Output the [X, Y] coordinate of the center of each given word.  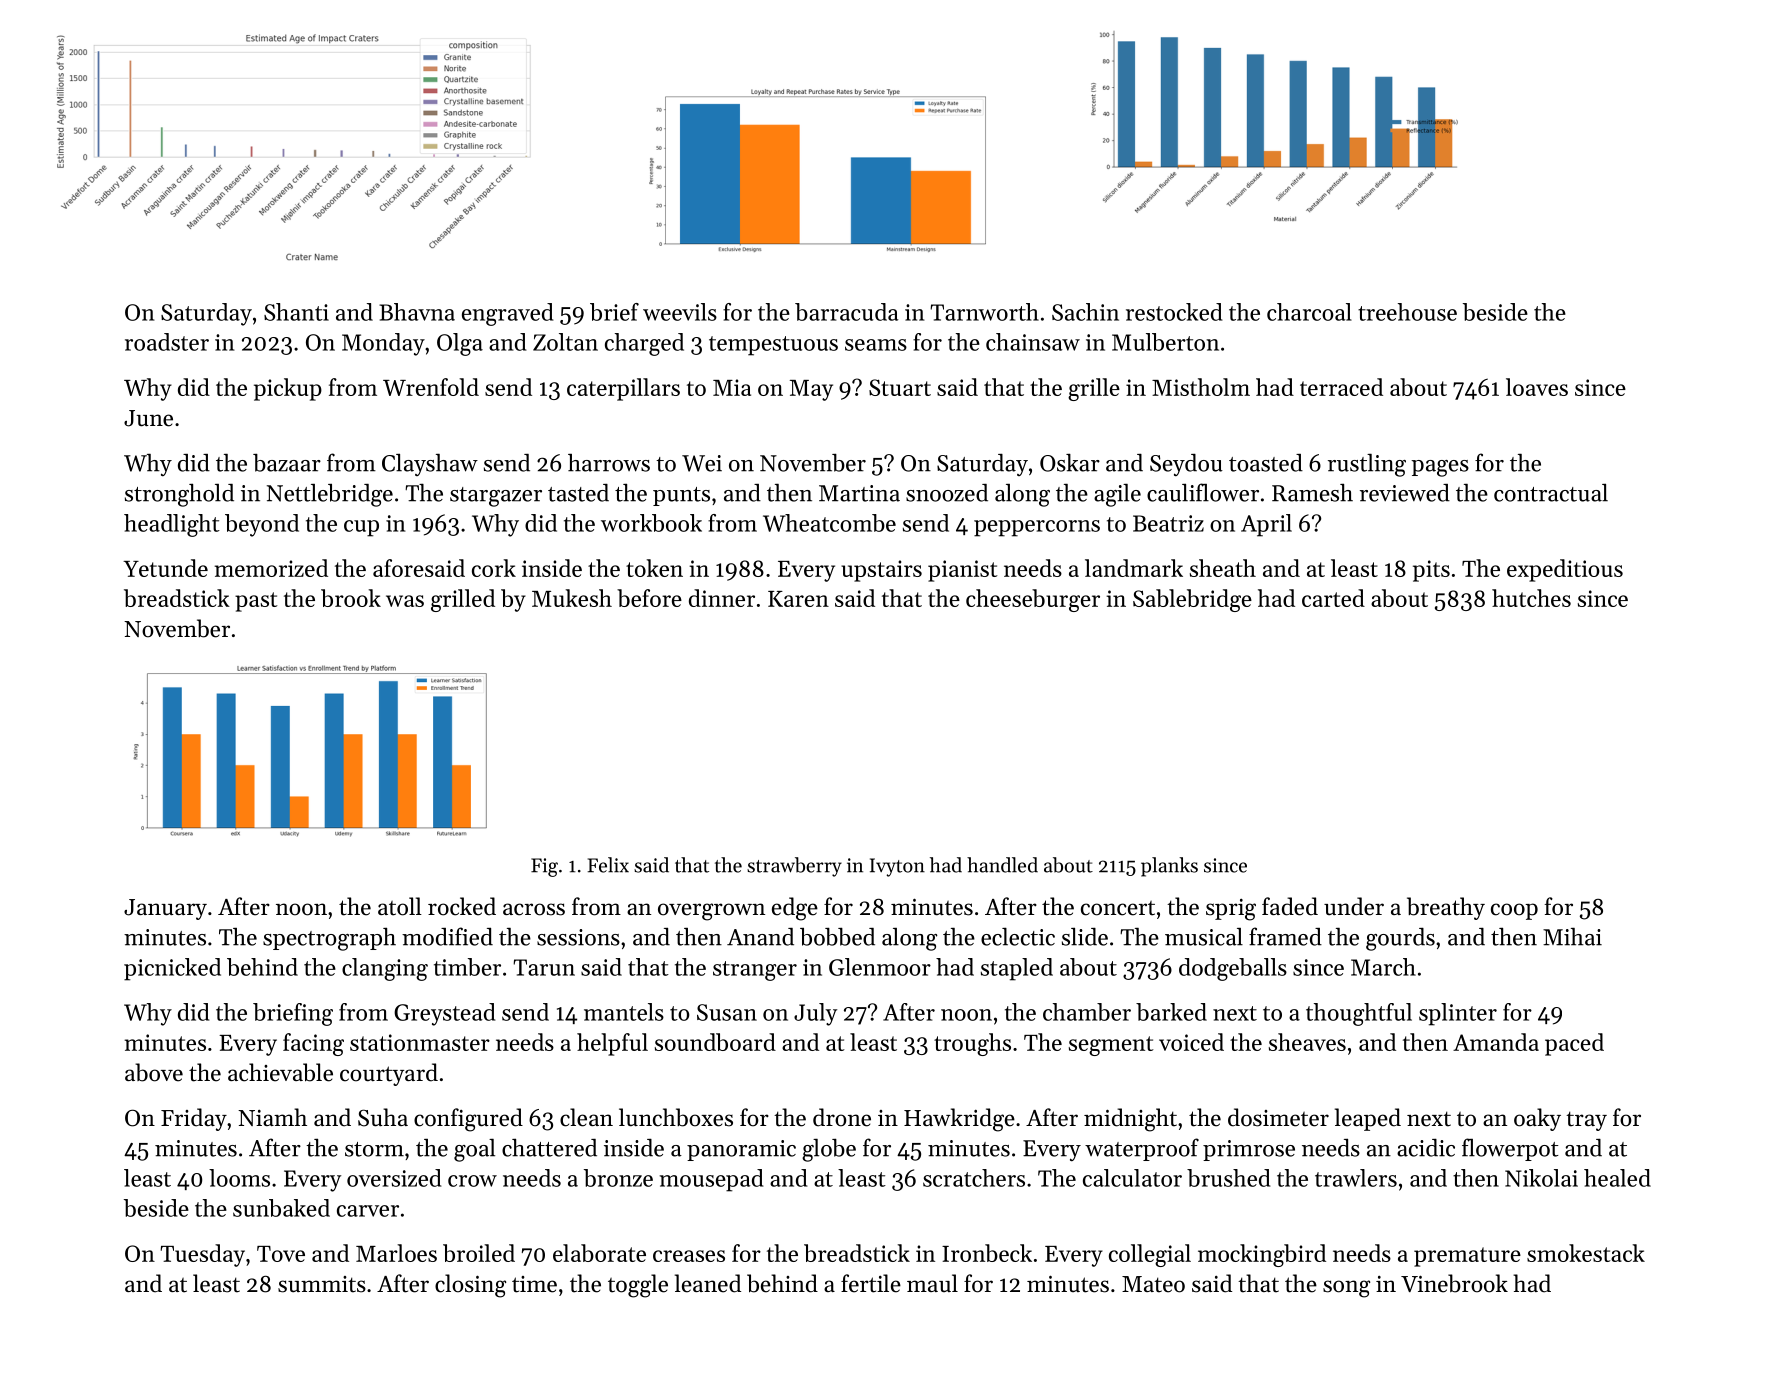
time [534, 1284]
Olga [460, 344]
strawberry [794, 867]
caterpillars [623, 389]
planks [1169, 867]
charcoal [1309, 312]
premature [1467, 1257]
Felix [608, 865]
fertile [871, 1283]
